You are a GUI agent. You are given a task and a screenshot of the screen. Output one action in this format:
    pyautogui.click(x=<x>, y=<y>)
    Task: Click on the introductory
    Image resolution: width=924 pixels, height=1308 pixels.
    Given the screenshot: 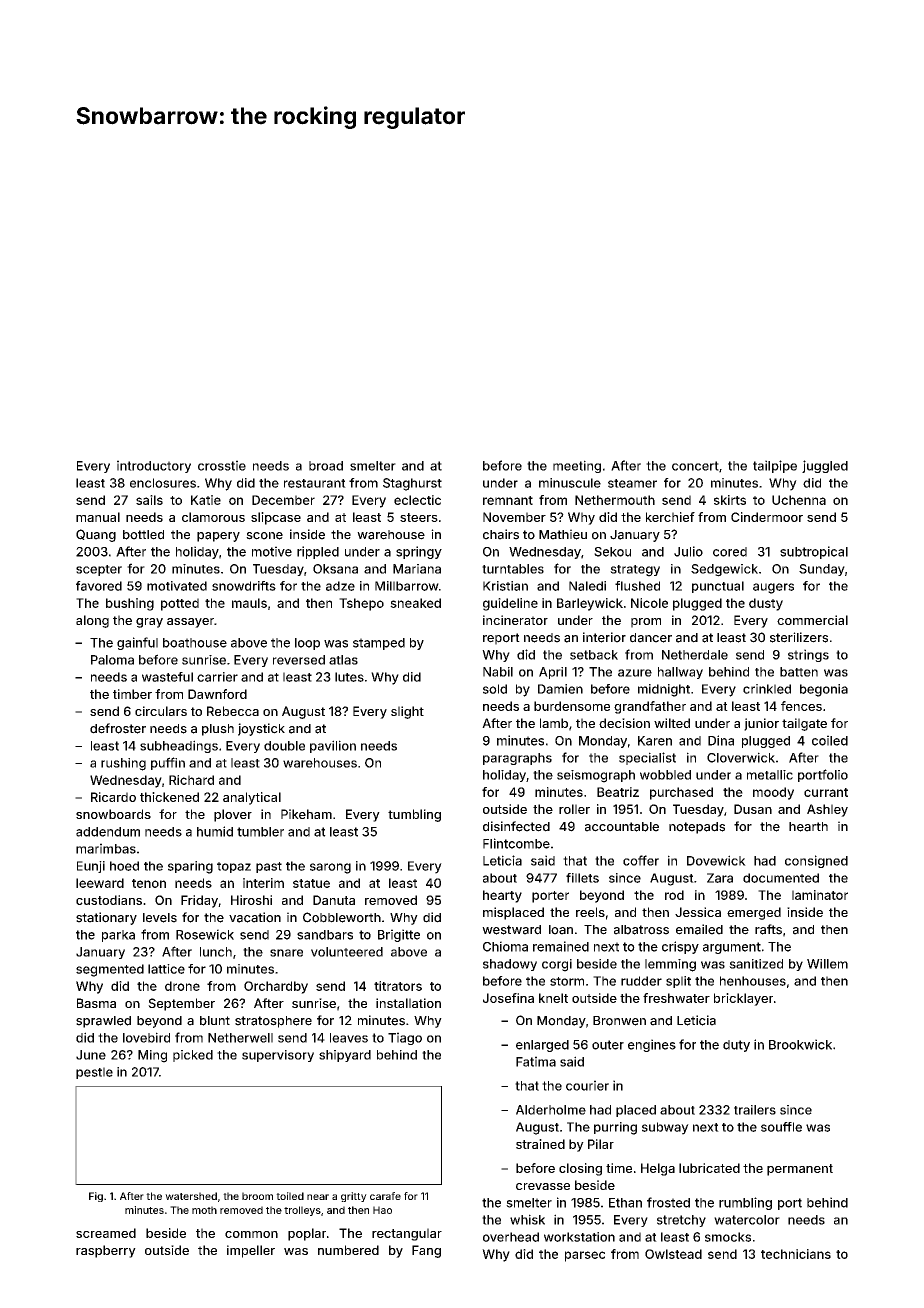 What is the action you would take?
    pyautogui.click(x=154, y=466)
